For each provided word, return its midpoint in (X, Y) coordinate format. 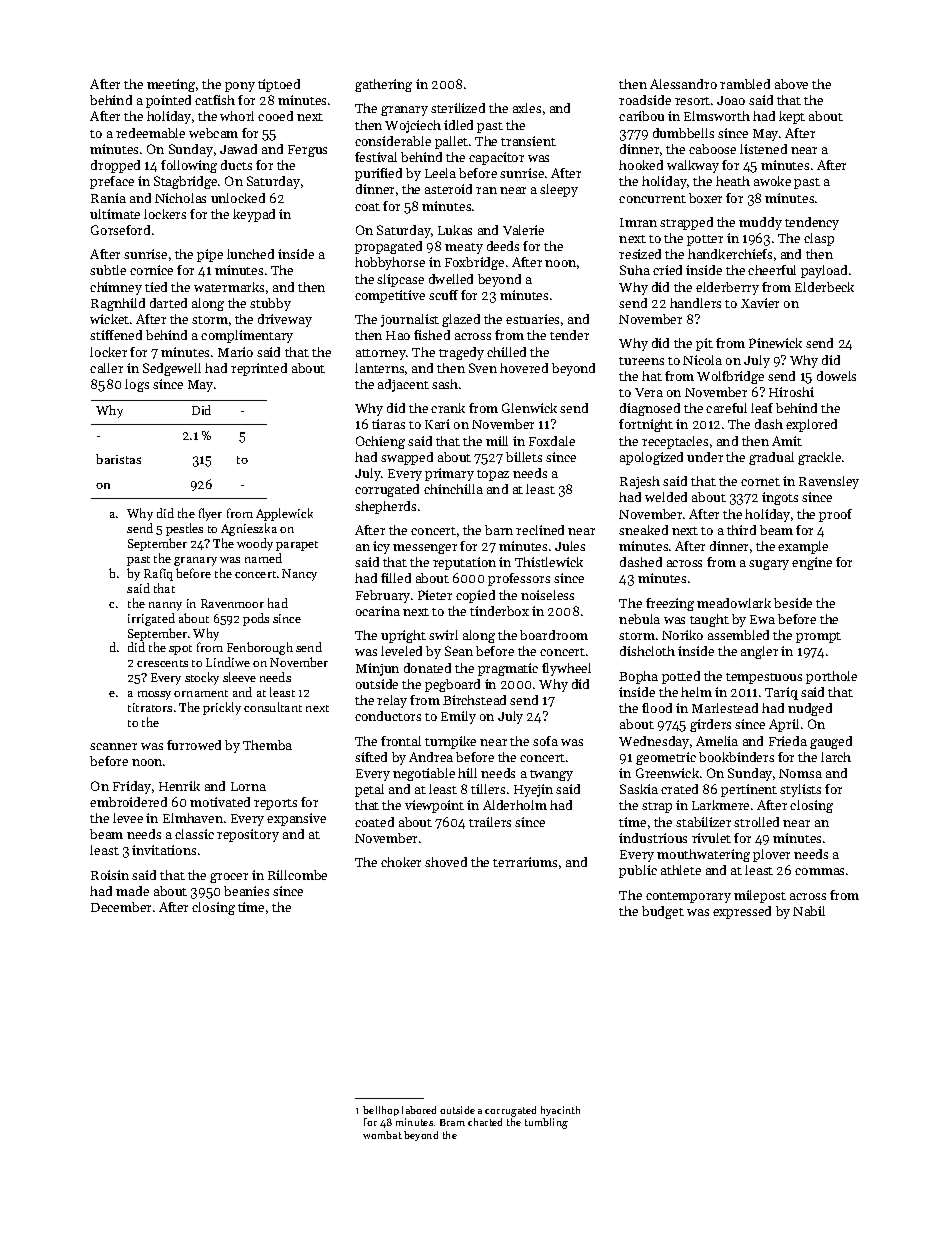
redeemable (150, 133)
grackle (819, 458)
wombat (382, 1135)
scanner (113, 746)
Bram (452, 1122)
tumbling (546, 1123)
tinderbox (499, 611)
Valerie (523, 230)
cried (667, 270)
